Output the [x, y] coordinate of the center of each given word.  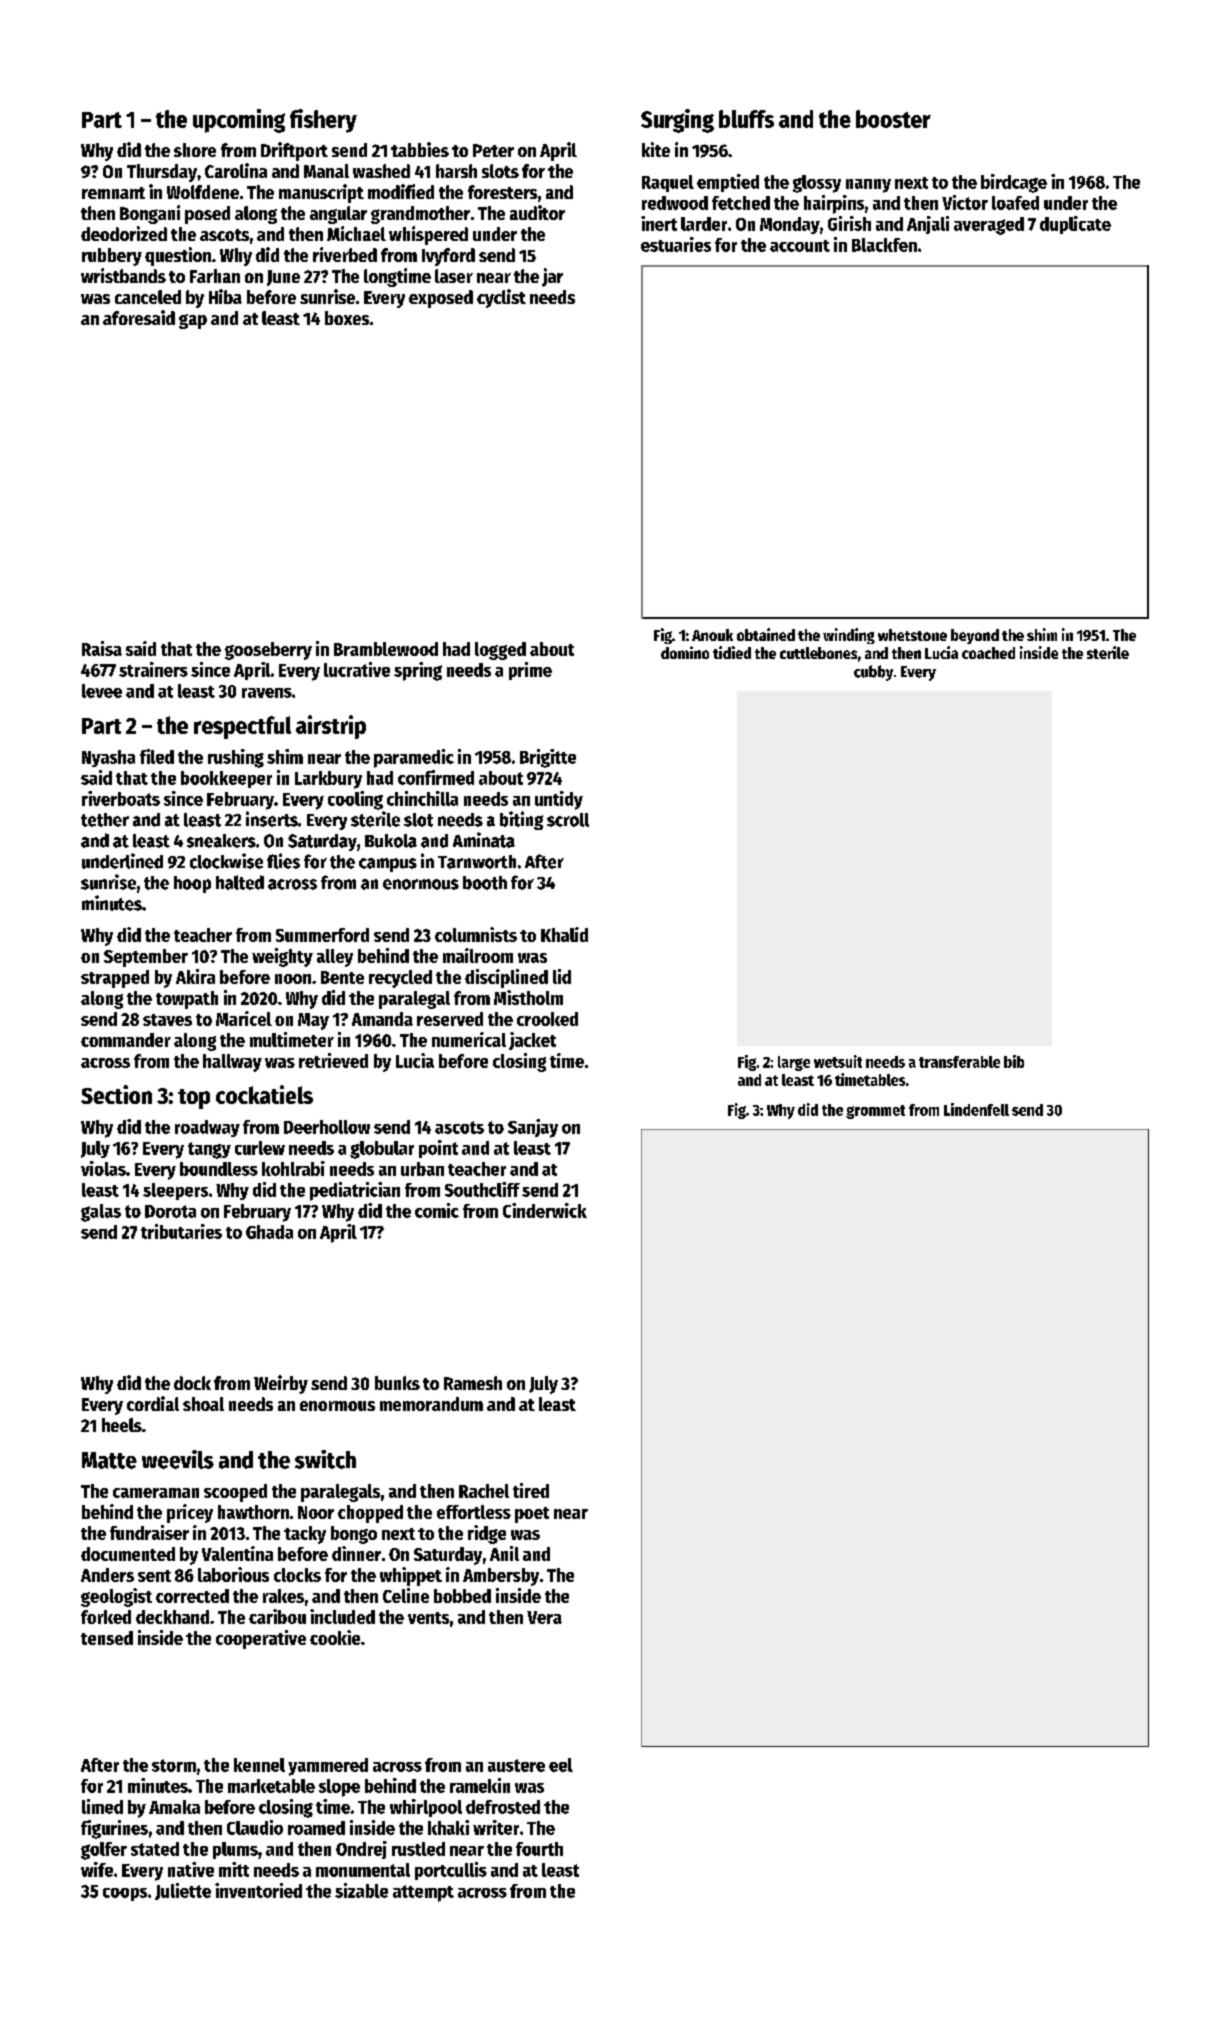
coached [988, 653]
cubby [873, 673]
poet [532, 1515]
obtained [766, 634]
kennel [259, 1765]
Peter [493, 150]
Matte [109, 1460]
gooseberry [268, 651]
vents [428, 1618]
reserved [450, 1019]
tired [531, 1490]
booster [893, 119]
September [146, 958]
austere [516, 1765]
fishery [323, 121]
